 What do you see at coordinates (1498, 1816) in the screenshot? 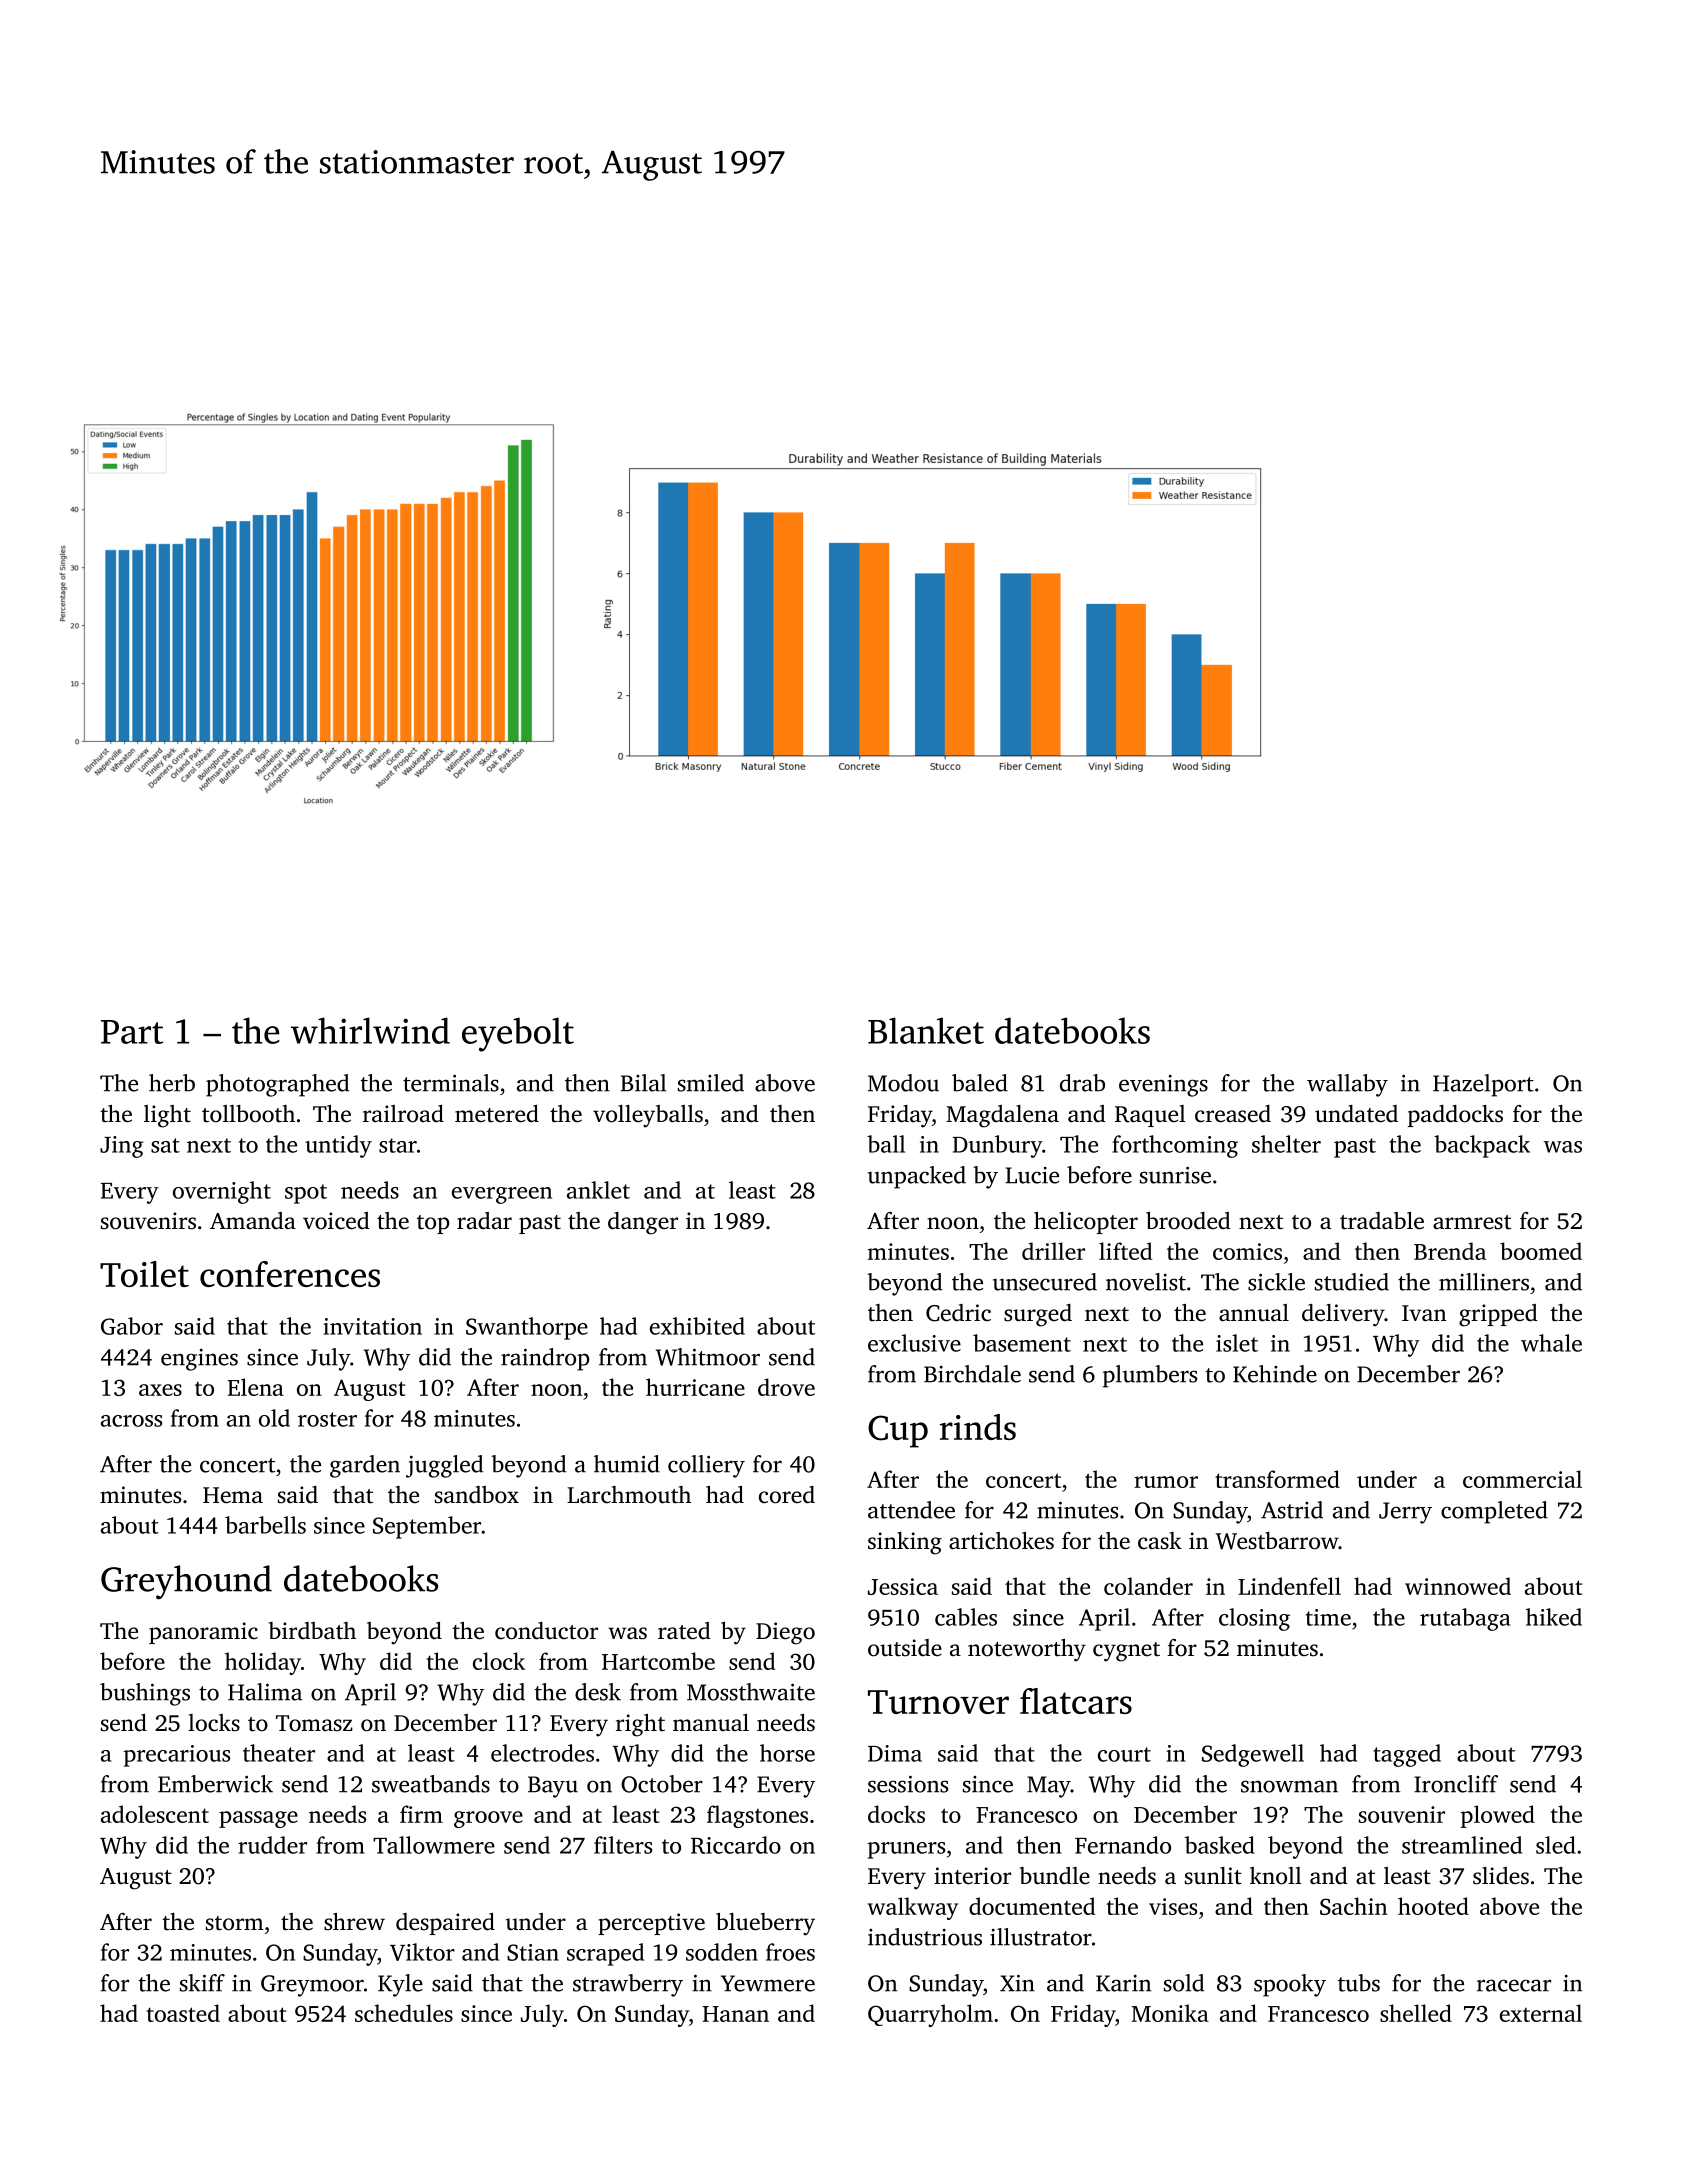
I see `plowed` at bounding box center [1498, 1816].
